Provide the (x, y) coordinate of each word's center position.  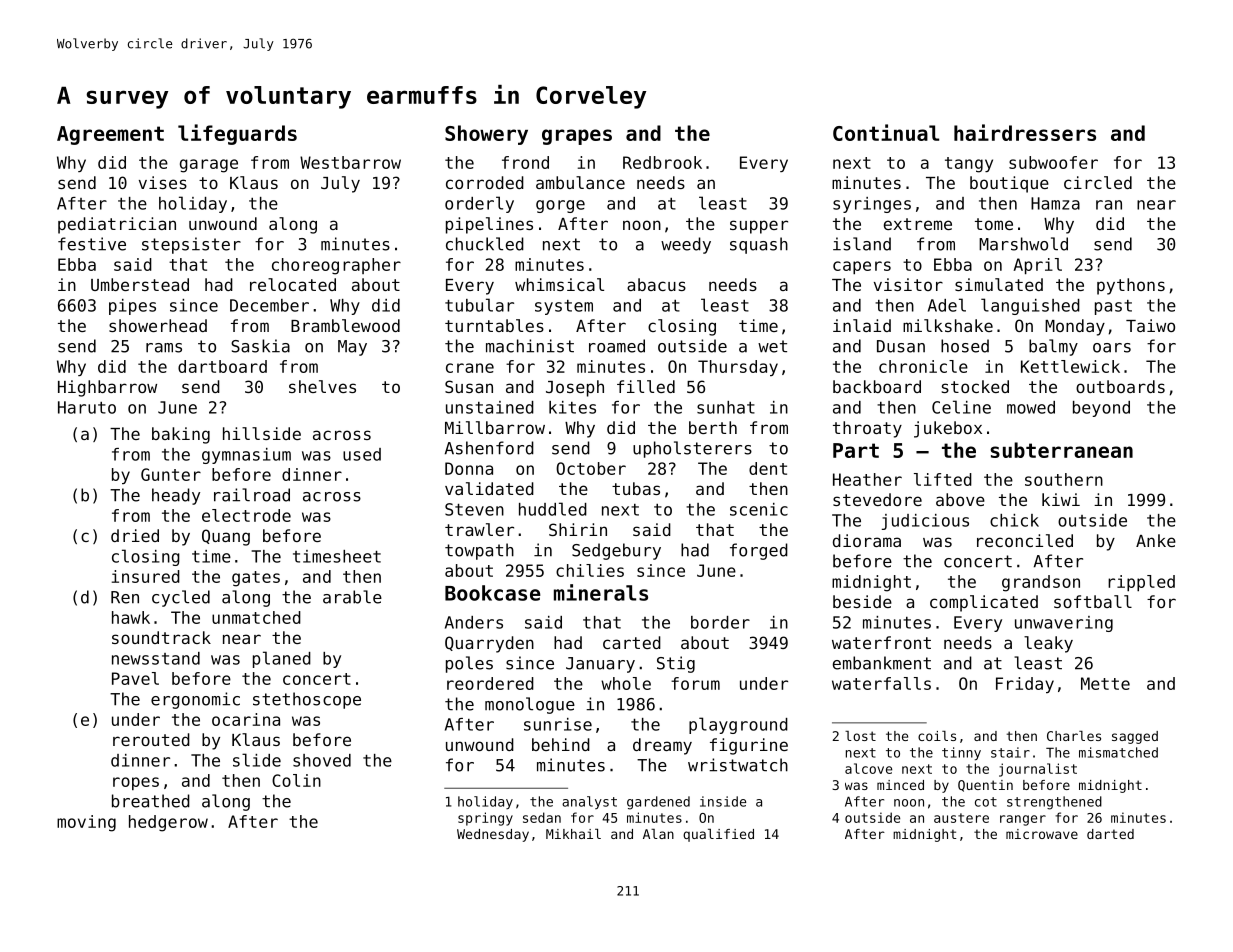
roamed (617, 346)
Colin (296, 780)
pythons (1131, 286)
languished (1030, 306)
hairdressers (1025, 132)
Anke (1156, 540)
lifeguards (237, 134)
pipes (132, 307)
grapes (577, 137)
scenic (759, 509)
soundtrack (161, 637)
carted (632, 642)
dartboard (222, 366)
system (564, 307)
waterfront (881, 642)
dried (135, 535)
